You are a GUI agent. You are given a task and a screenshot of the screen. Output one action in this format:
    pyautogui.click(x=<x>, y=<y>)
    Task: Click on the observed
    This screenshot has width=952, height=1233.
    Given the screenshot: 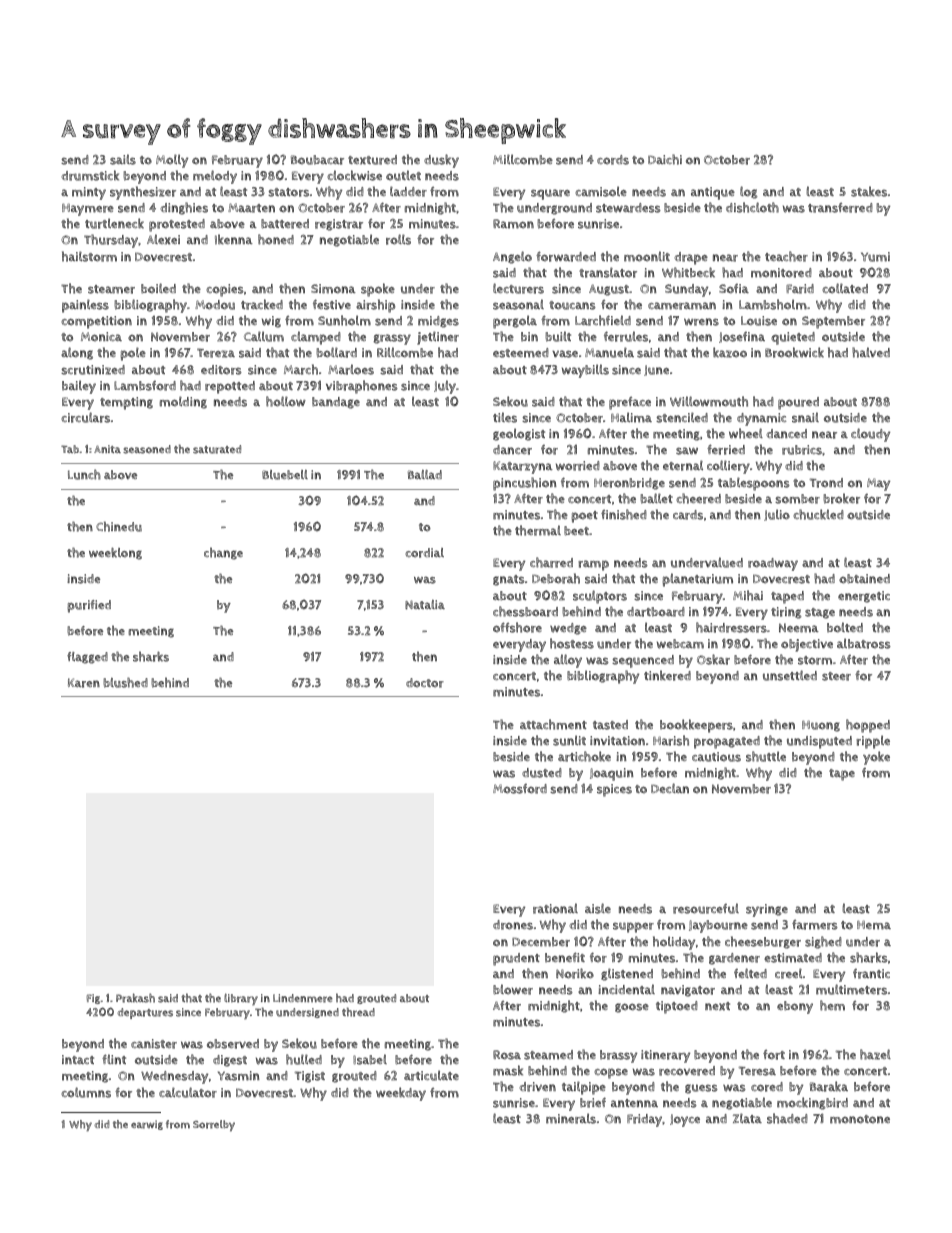 What is the action you would take?
    pyautogui.click(x=233, y=1044)
